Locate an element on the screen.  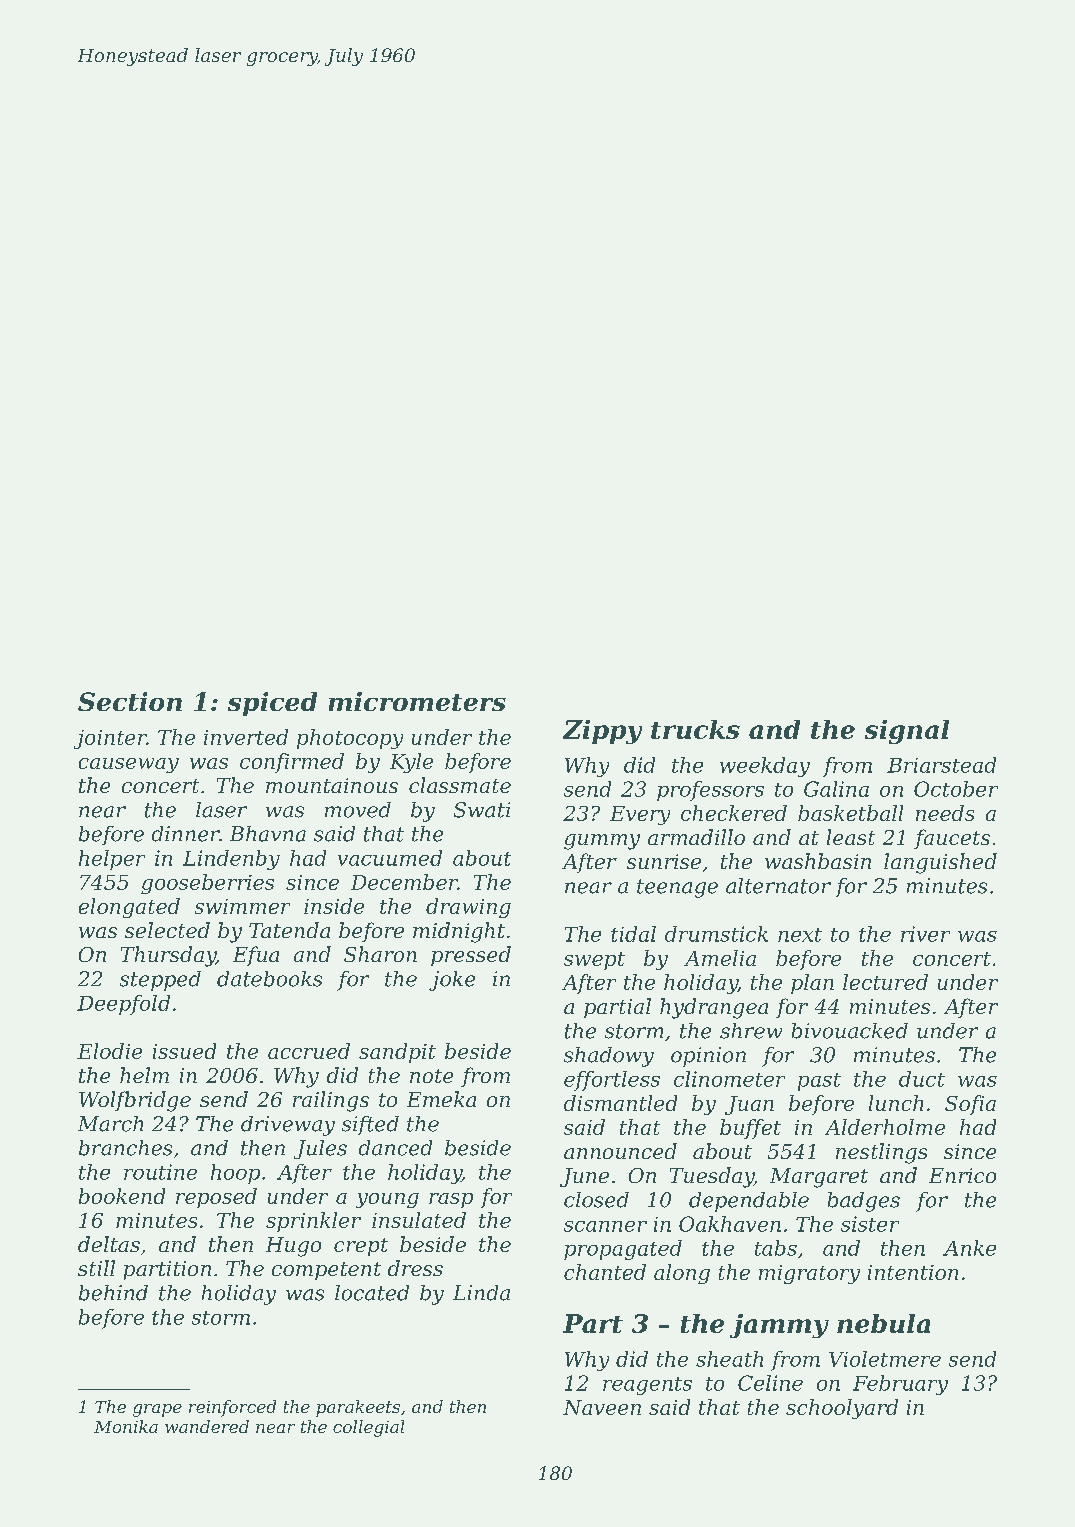
Naveen is located at coordinates (602, 1407).
